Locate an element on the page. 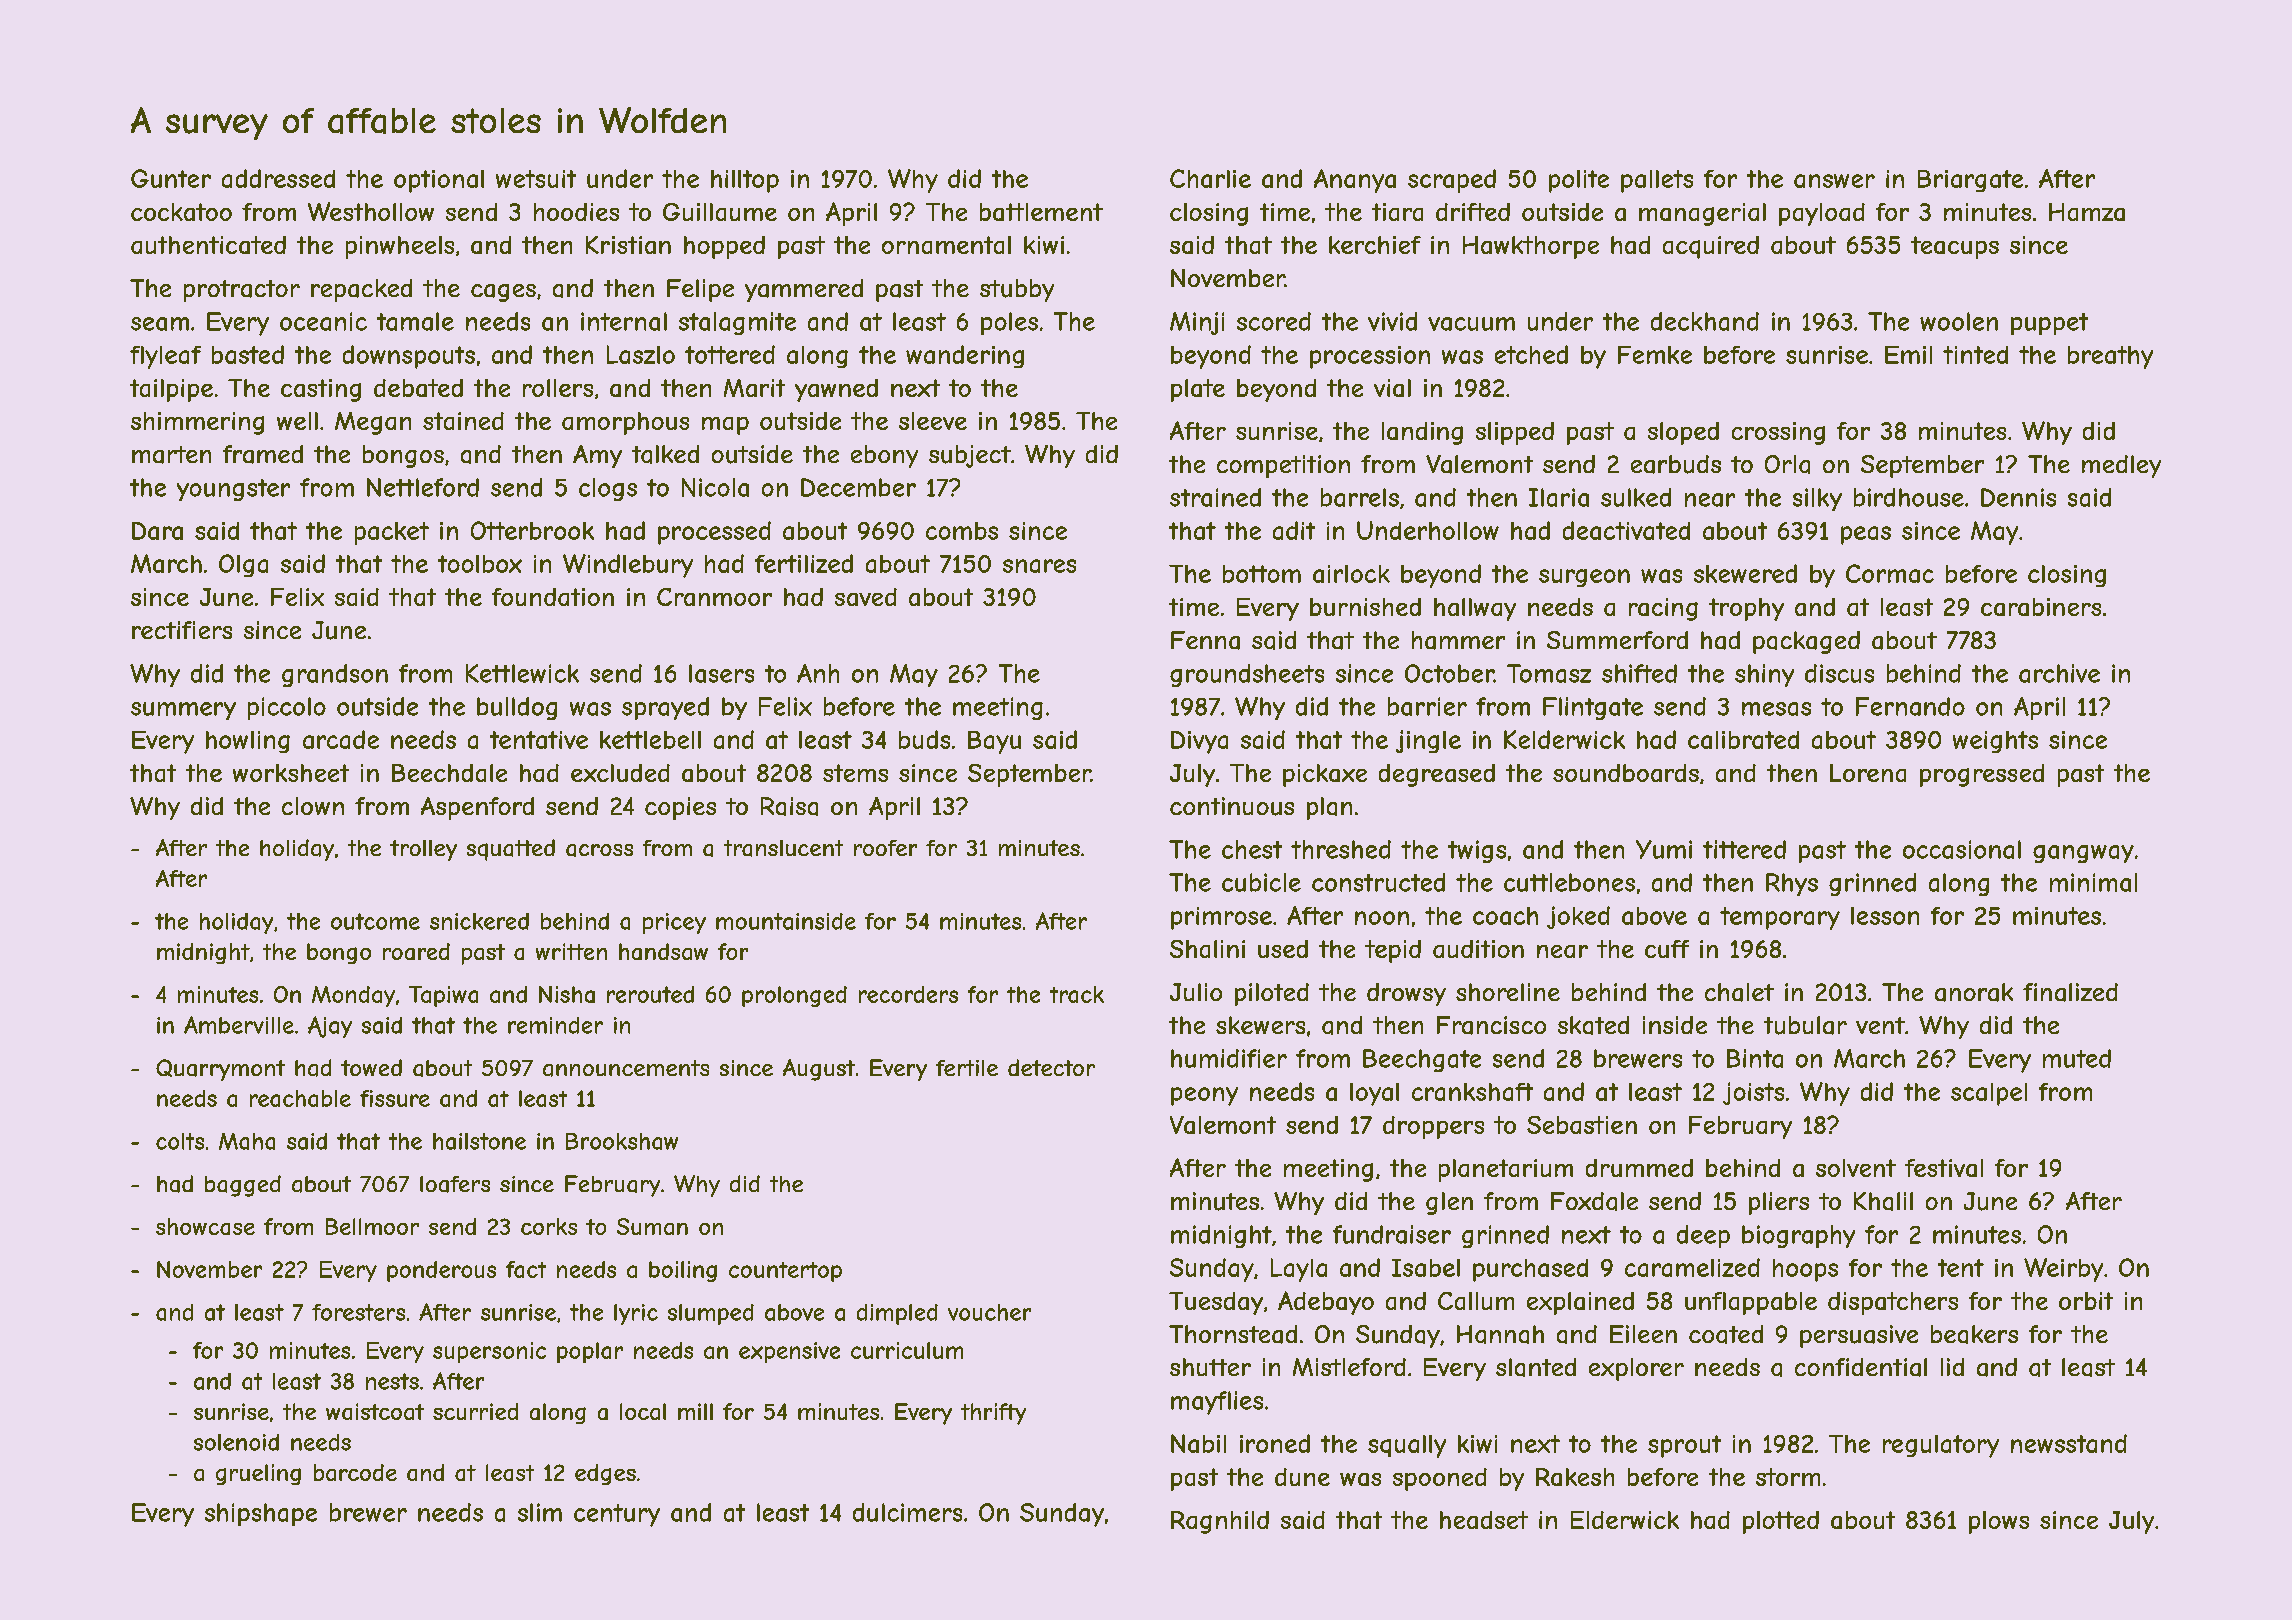 The height and width of the document is (1620, 2292). trophy is located at coordinates (1746, 609).
